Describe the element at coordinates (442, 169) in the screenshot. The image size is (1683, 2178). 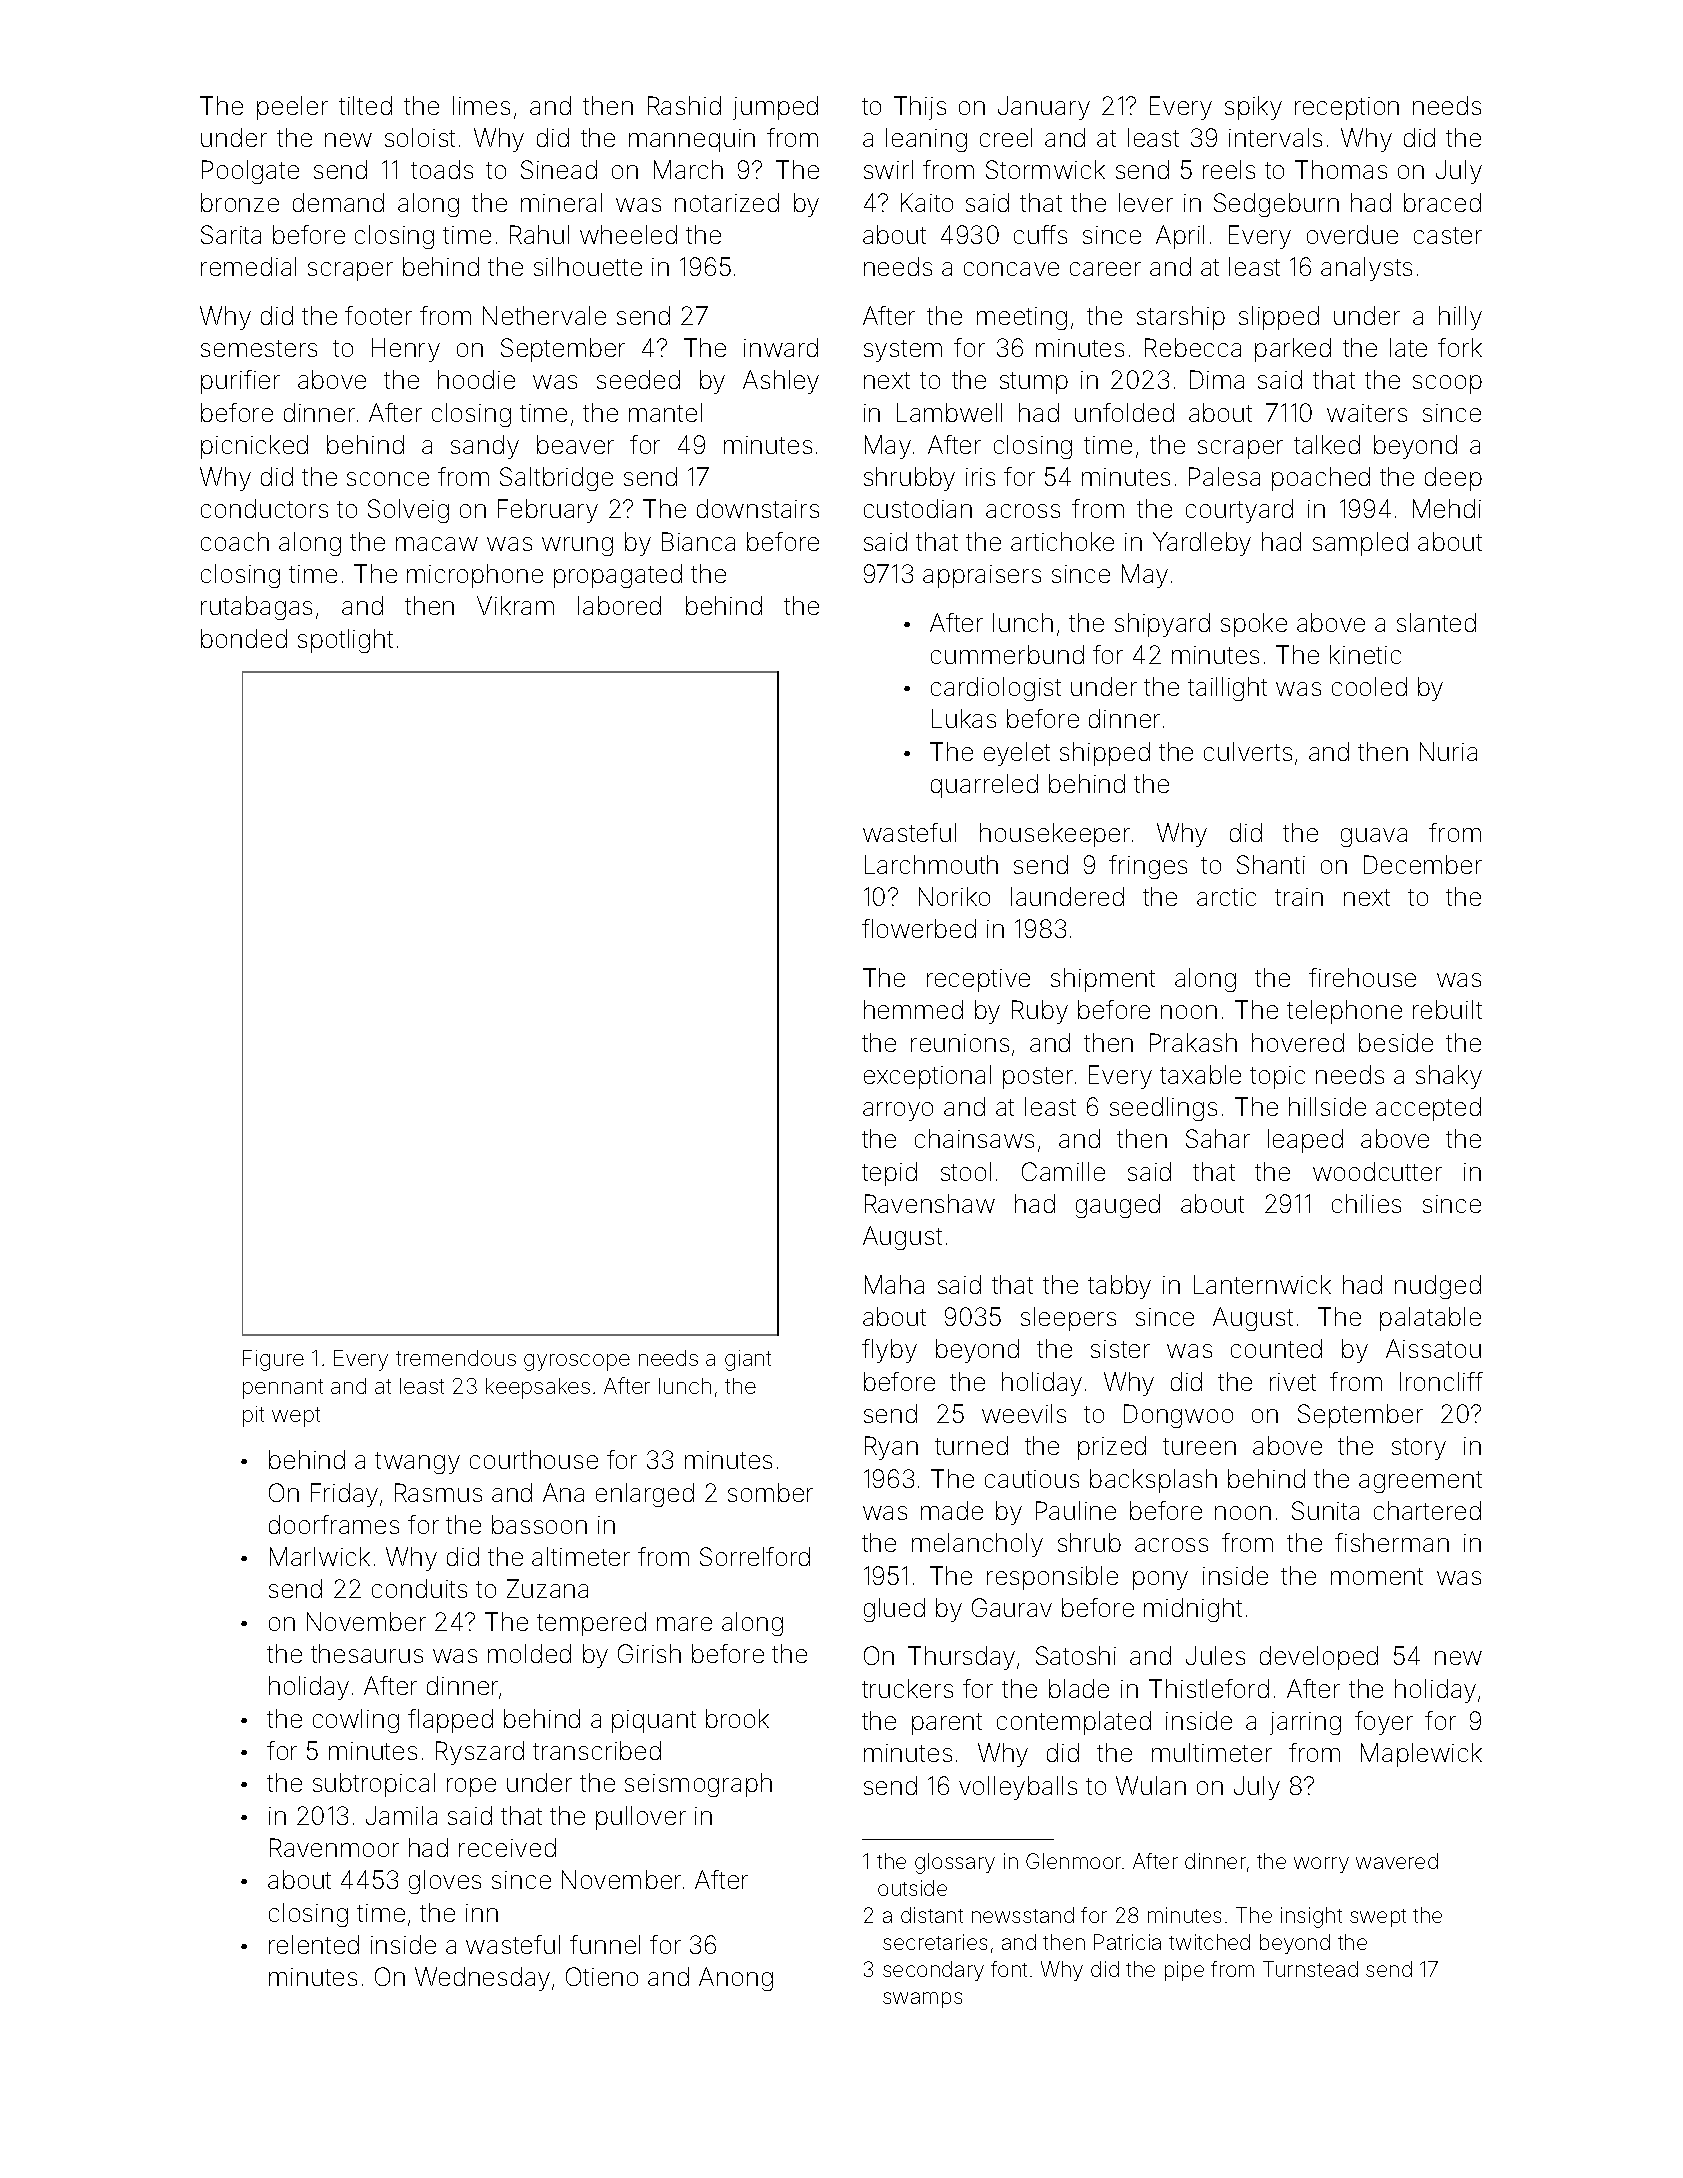
I see `toads` at that location.
